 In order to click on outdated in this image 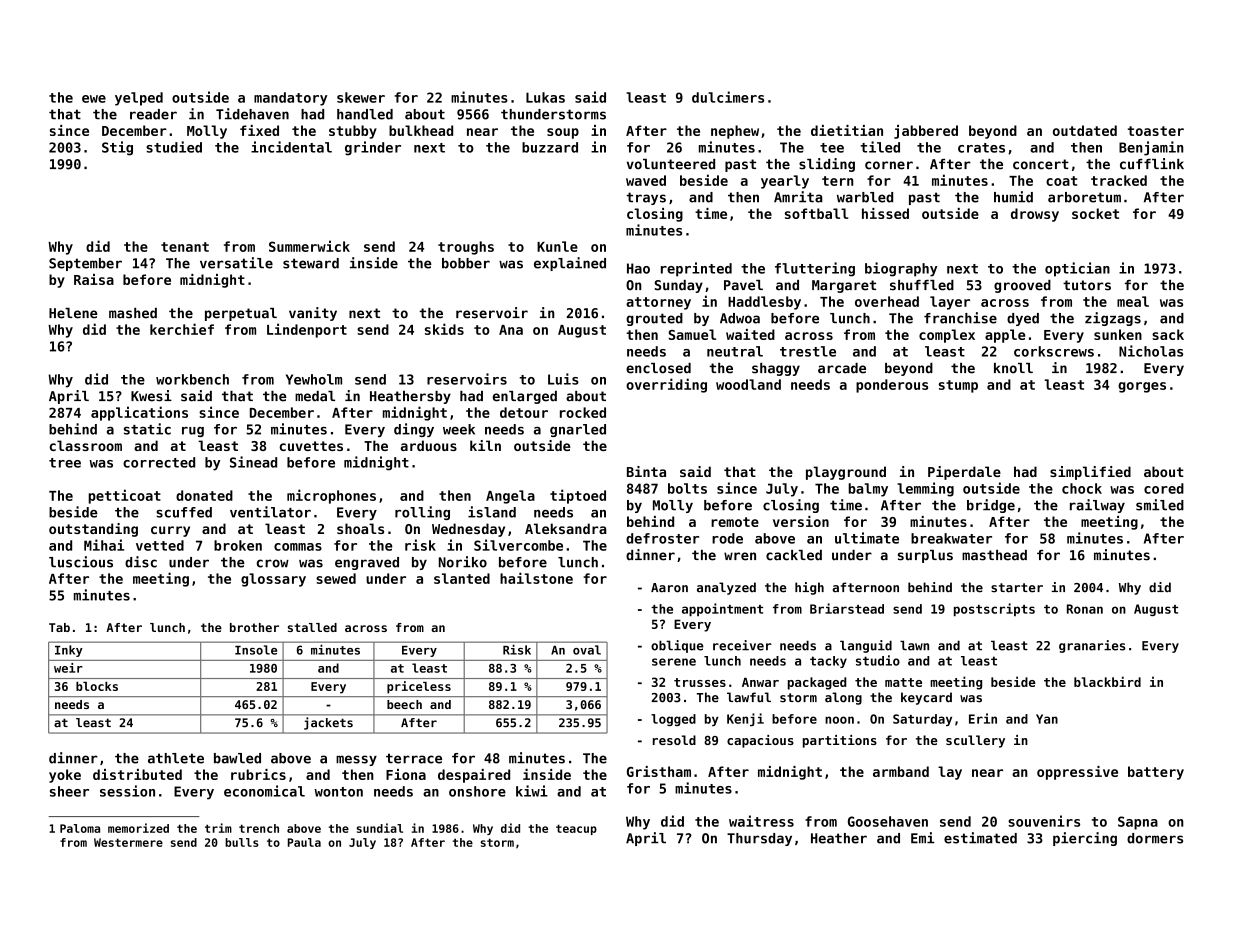, I will do `click(1085, 130)`.
